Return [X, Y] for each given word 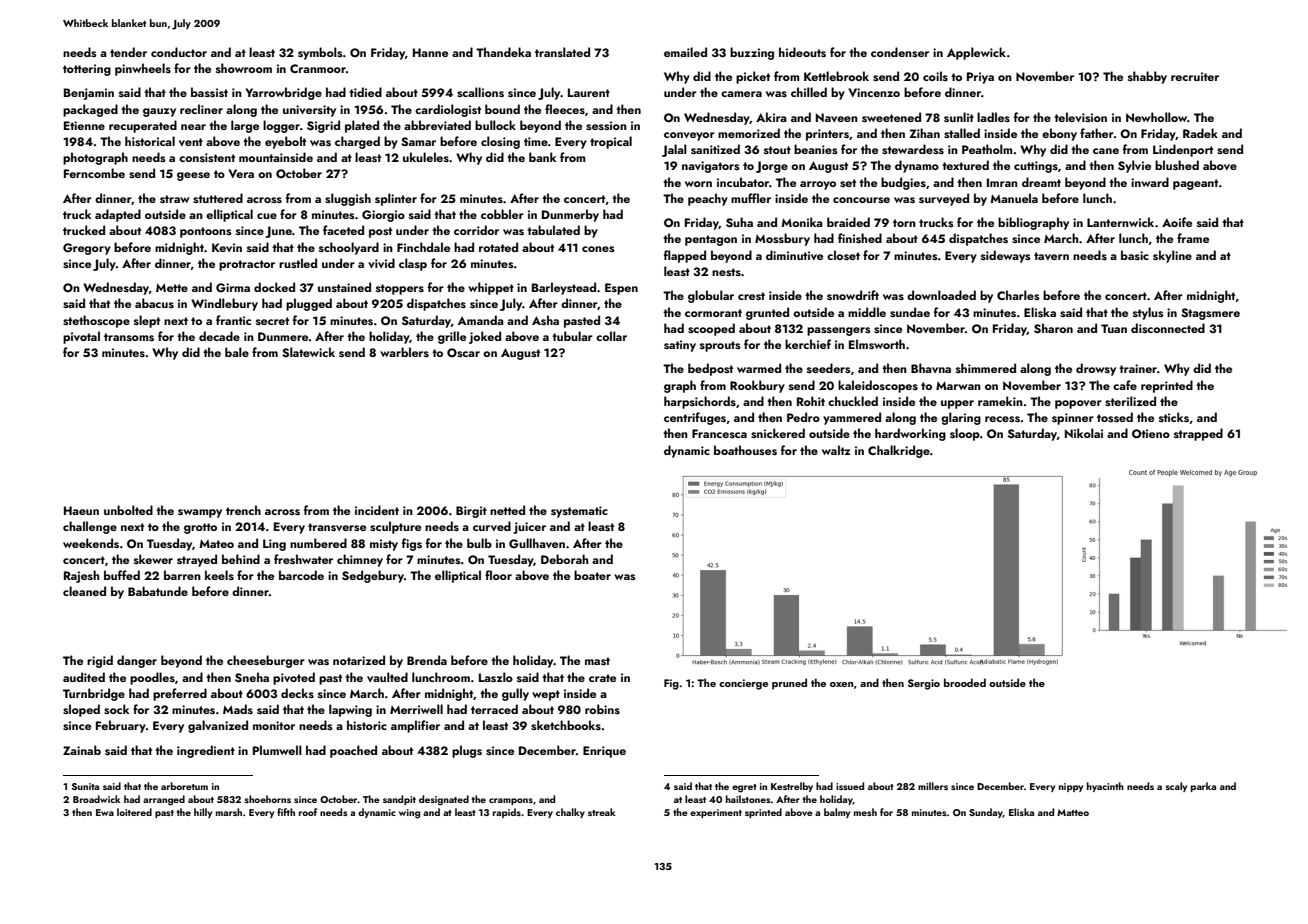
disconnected [1168, 328]
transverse [337, 527]
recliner [201, 109]
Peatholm [987, 149]
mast [597, 661]
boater [592, 575]
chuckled [853, 401]
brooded [965, 682]
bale [237, 352]
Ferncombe [94, 173]
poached [353, 751]
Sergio [924, 684]
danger [137, 661]
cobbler [502, 214]
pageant [1195, 184]
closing [500, 142]
